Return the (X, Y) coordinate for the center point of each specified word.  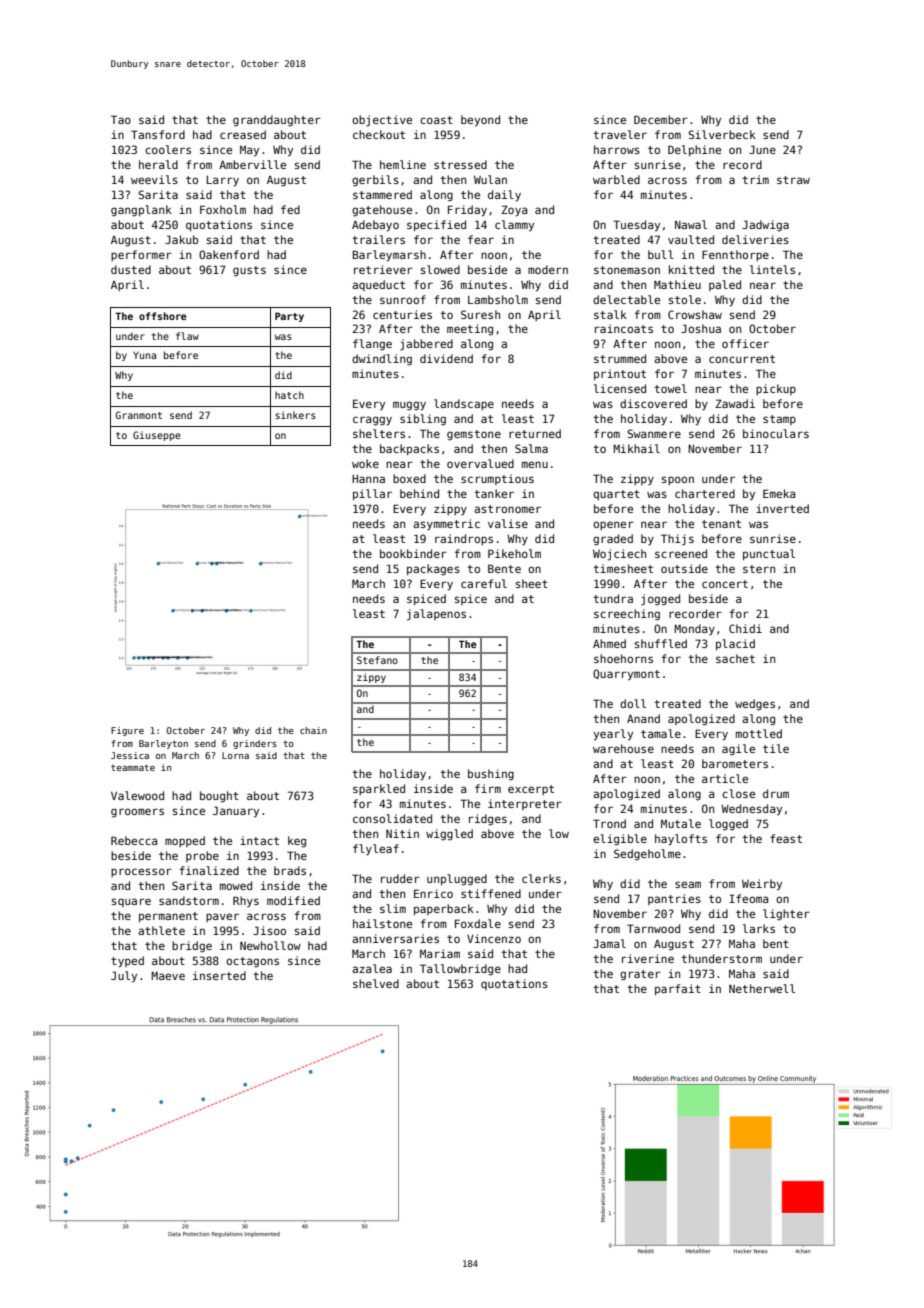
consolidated (392, 818)
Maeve (168, 975)
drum (776, 793)
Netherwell (762, 988)
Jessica (130, 755)
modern (548, 269)
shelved (376, 983)
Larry (223, 181)
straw (793, 180)
